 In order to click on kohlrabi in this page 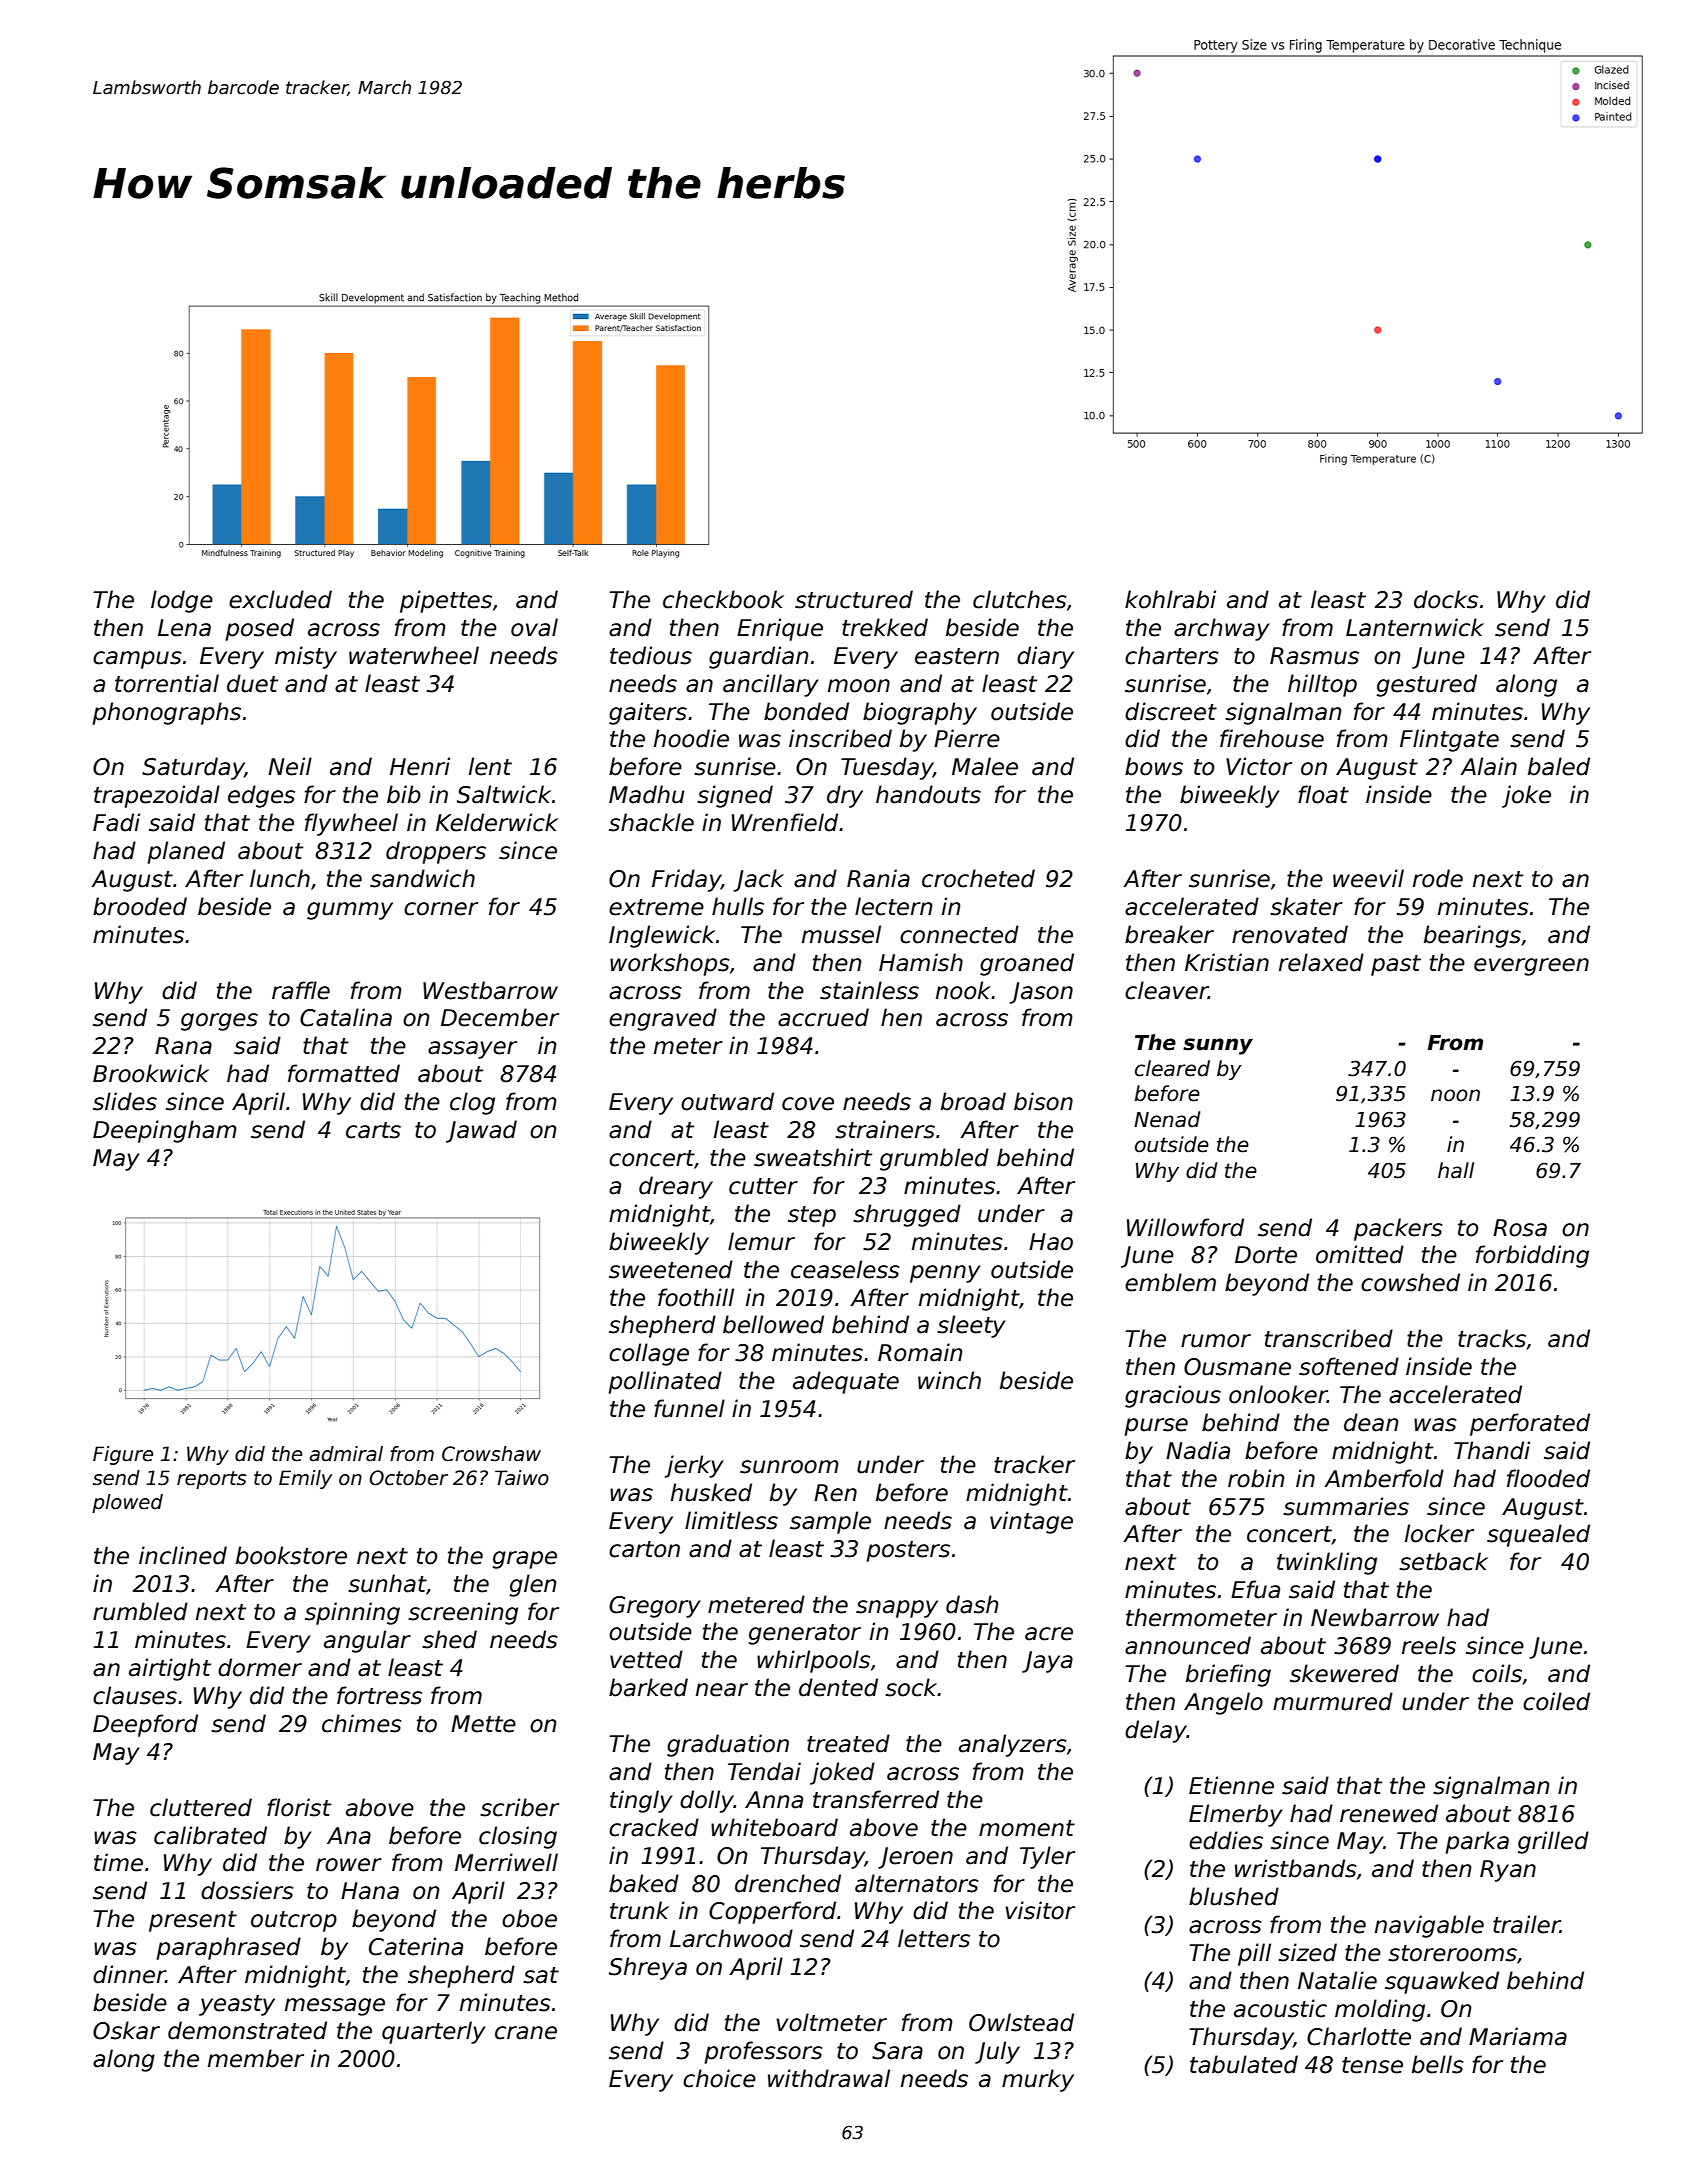, I will do `click(1170, 599)`.
